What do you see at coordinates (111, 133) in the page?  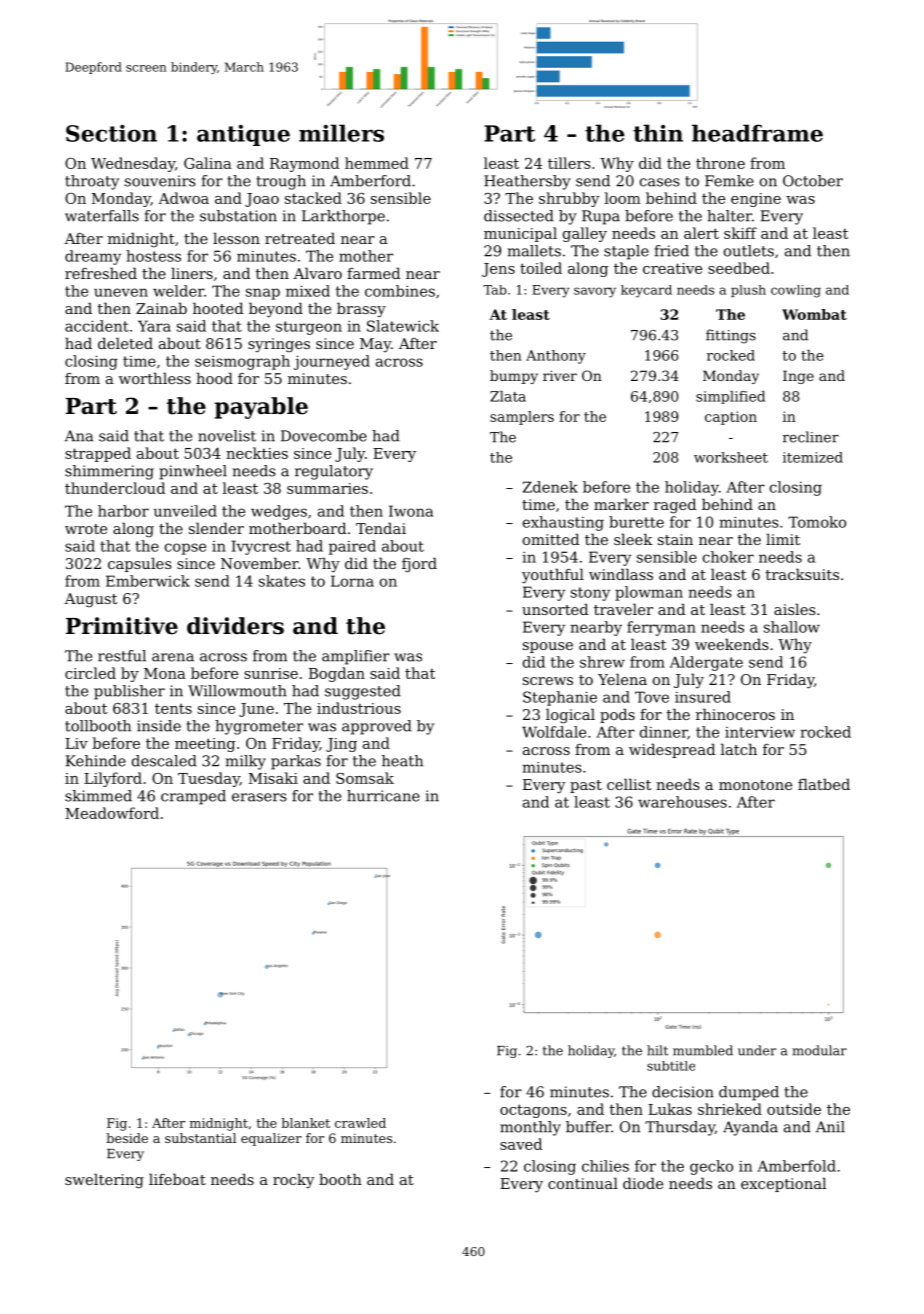 I see `Section` at bounding box center [111, 133].
